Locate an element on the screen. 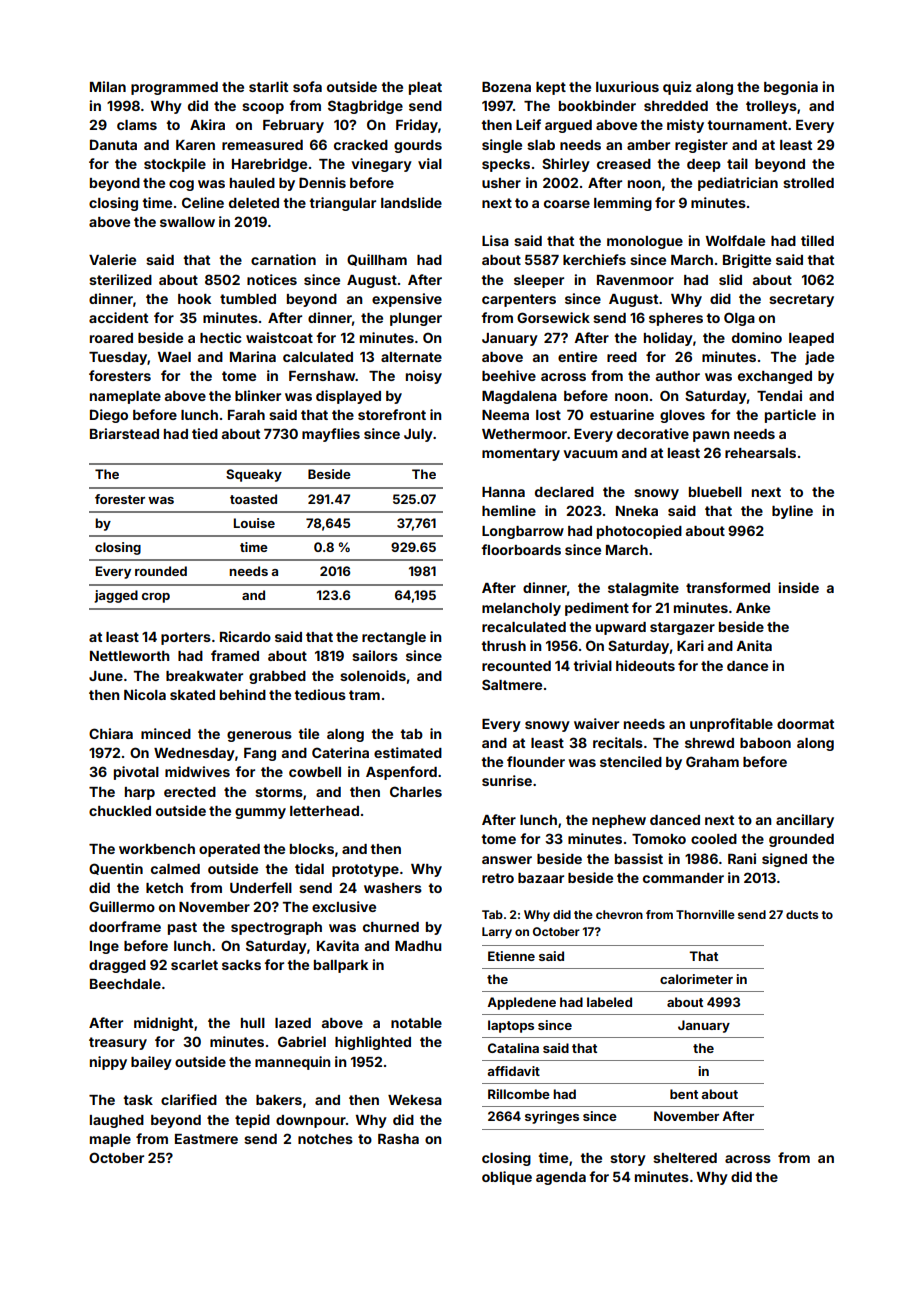 This screenshot has width=924, height=1308. Tendai is located at coordinates (779, 395).
